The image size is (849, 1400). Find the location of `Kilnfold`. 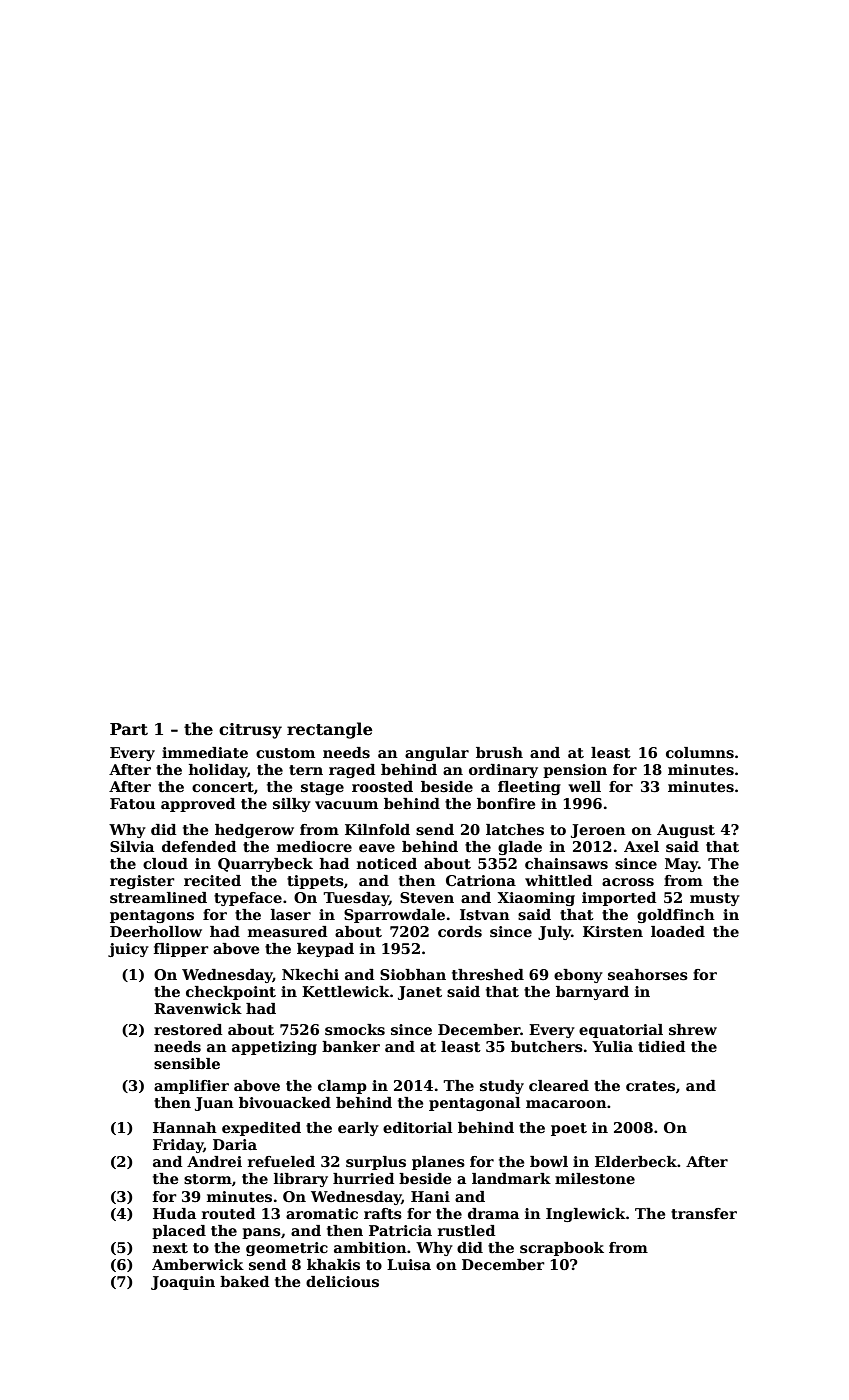

Kilnfold is located at coordinates (377, 829).
